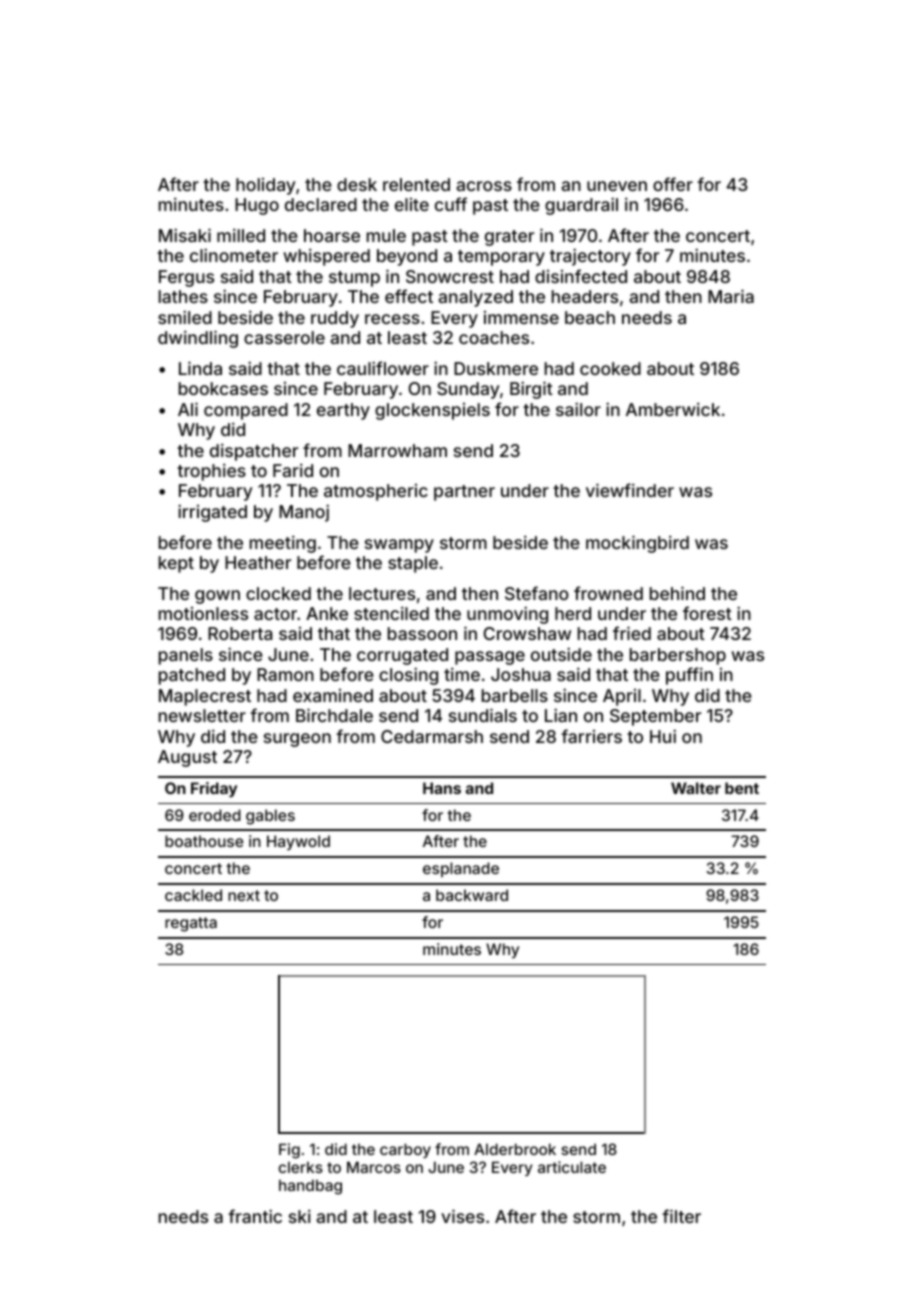  Describe the element at coordinates (483, 715) in the page. I see `sundials` at that location.
